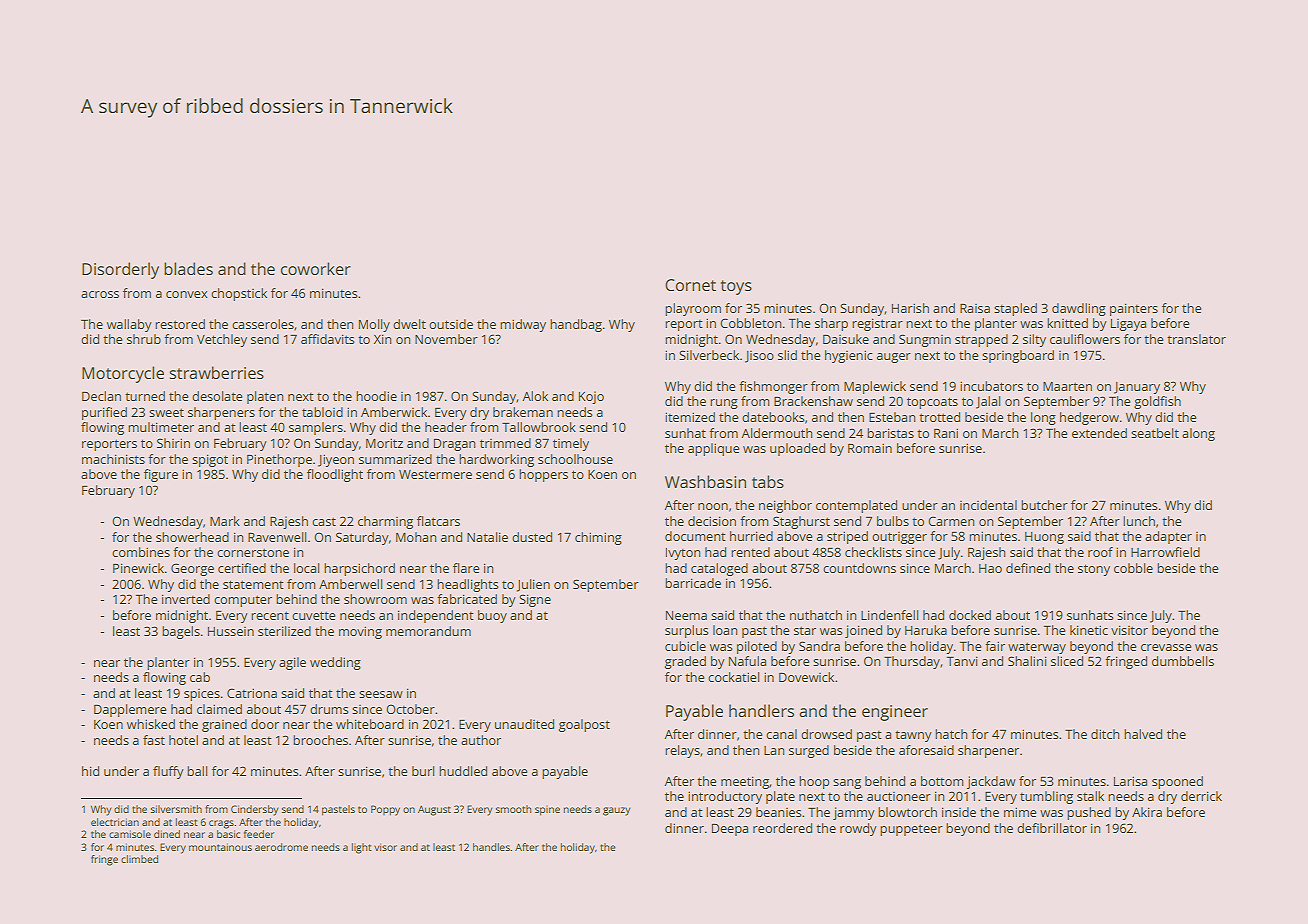 The height and width of the screenshot is (924, 1308). What do you see at coordinates (197, 771) in the screenshot?
I see `ball` at bounding box center [197, 771].
